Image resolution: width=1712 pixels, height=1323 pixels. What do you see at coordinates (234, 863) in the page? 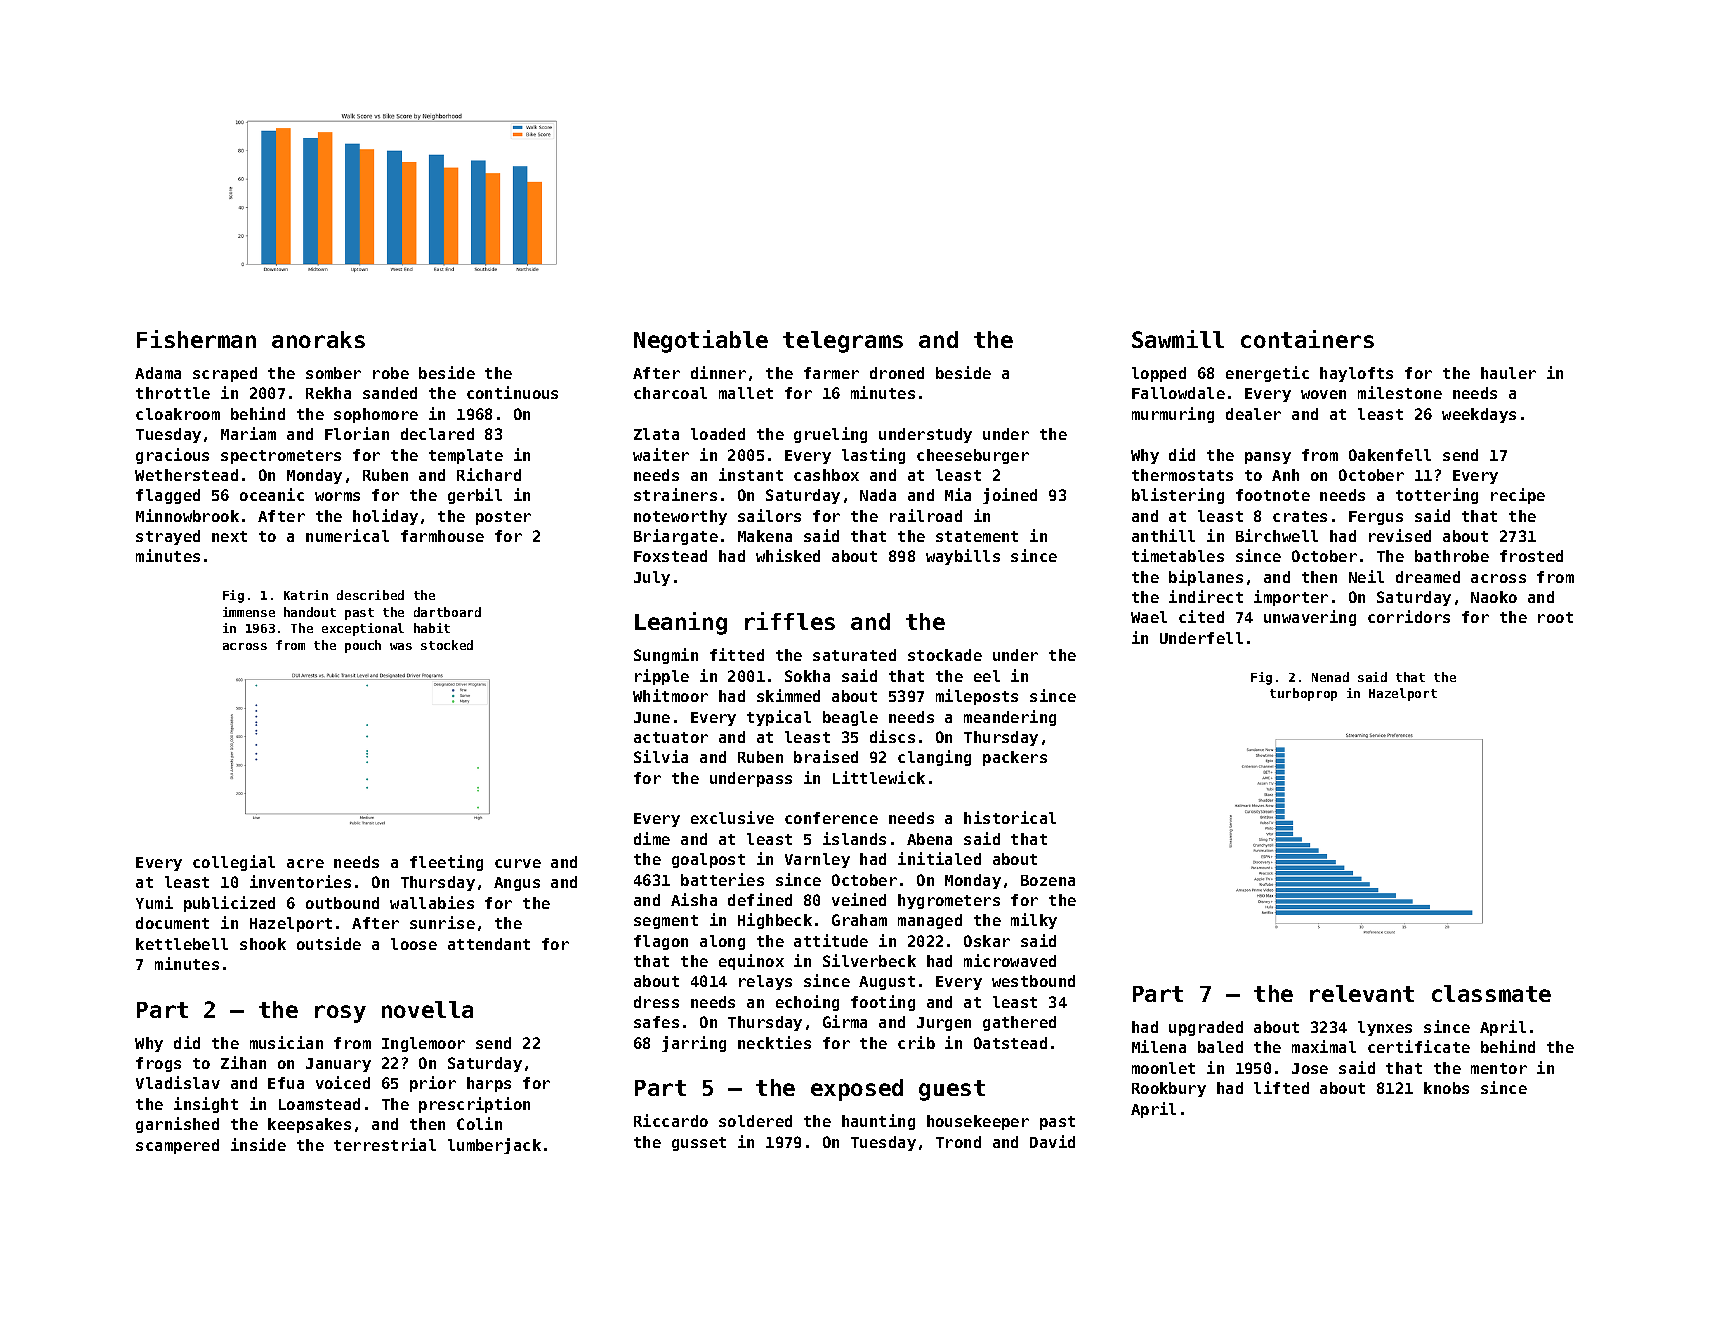
I see `collegial` at bounding box center [234, 863].
